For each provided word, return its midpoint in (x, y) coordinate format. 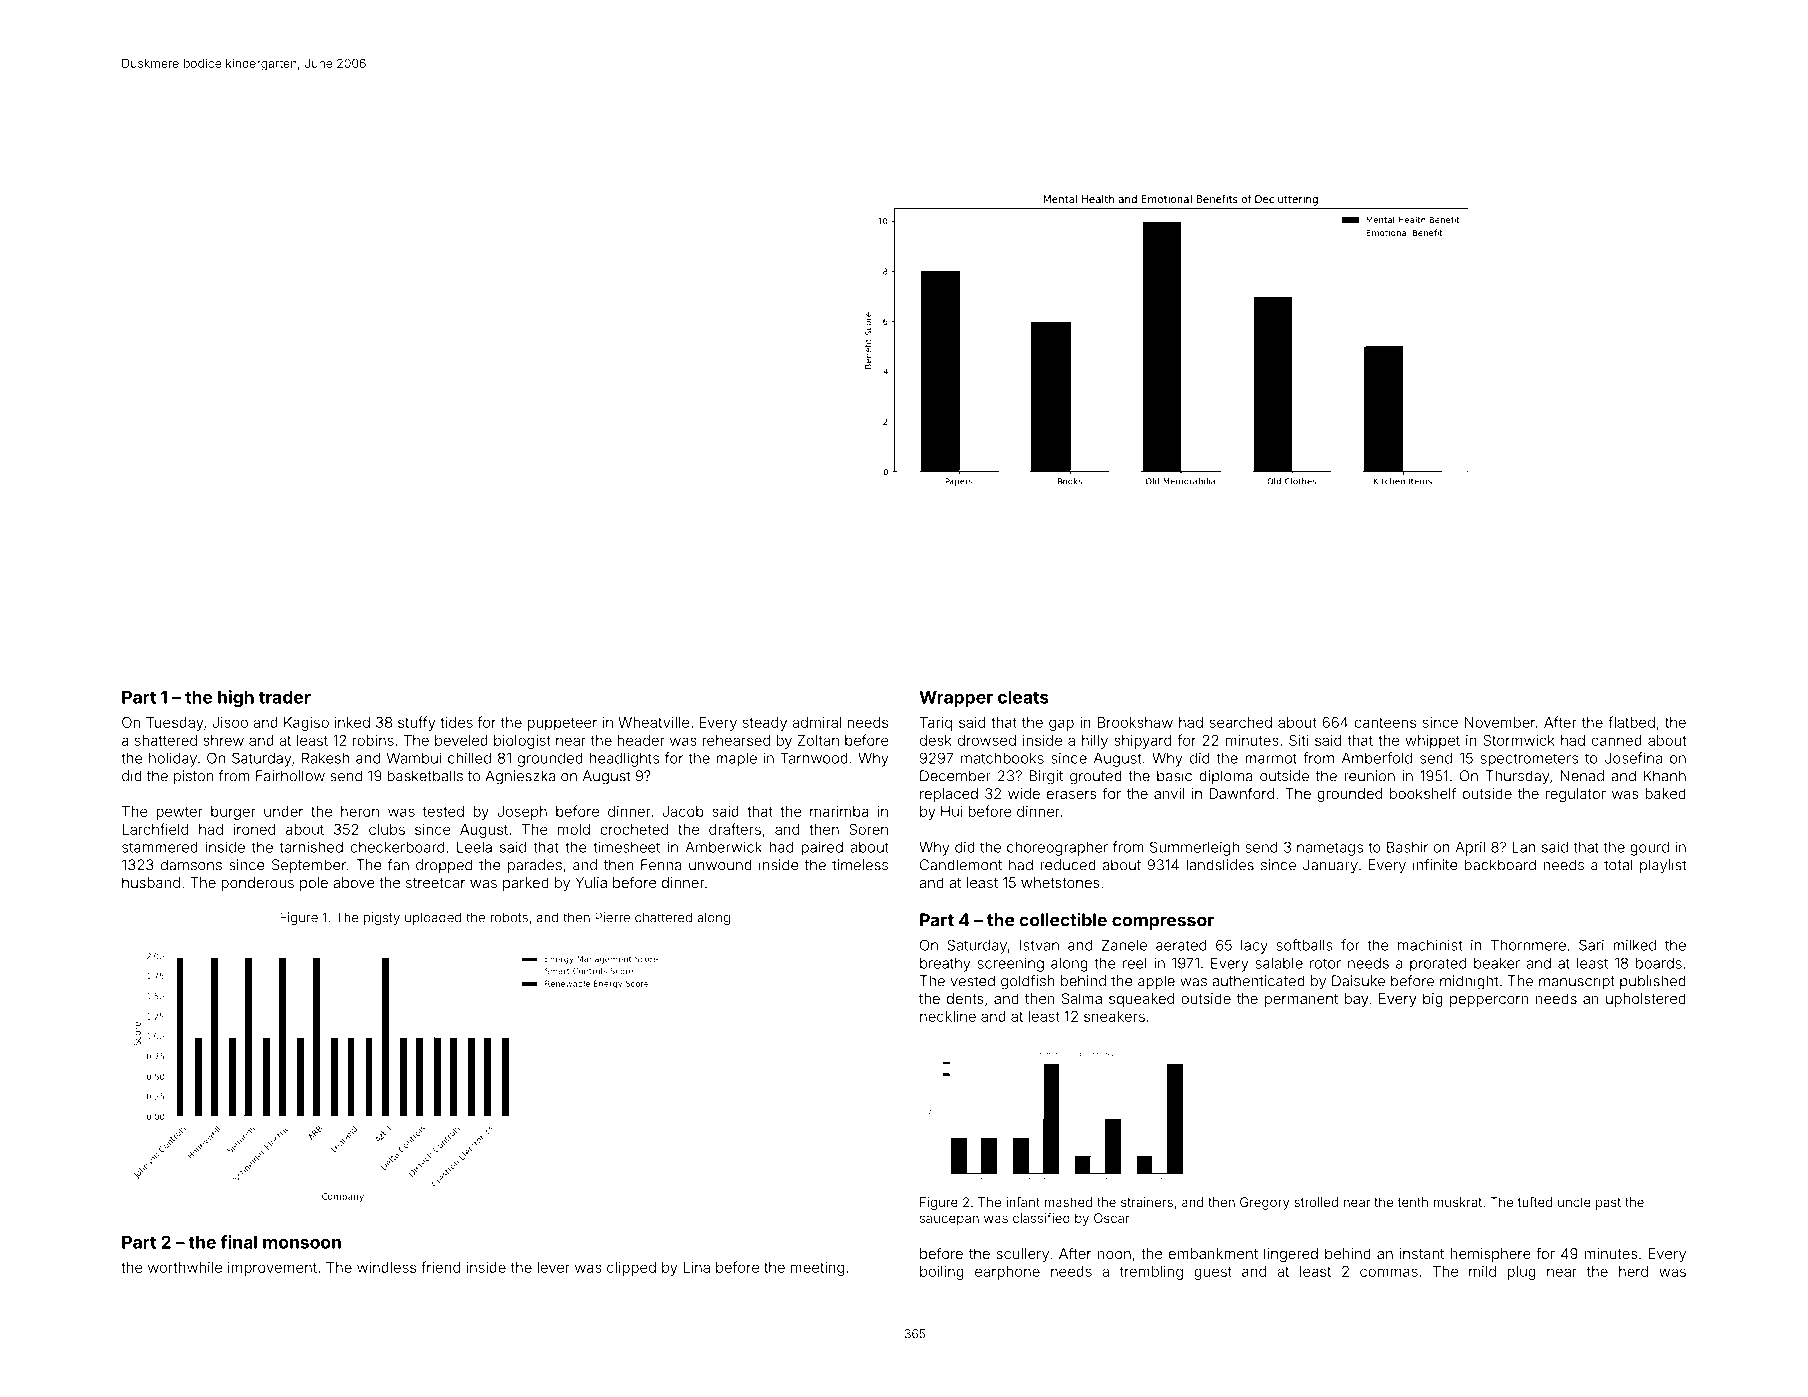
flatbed (1631, 722)
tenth (1413, 1202)
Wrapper (956, 698)
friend (440, 1267)
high (236, 699)
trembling (1151, 1273)
